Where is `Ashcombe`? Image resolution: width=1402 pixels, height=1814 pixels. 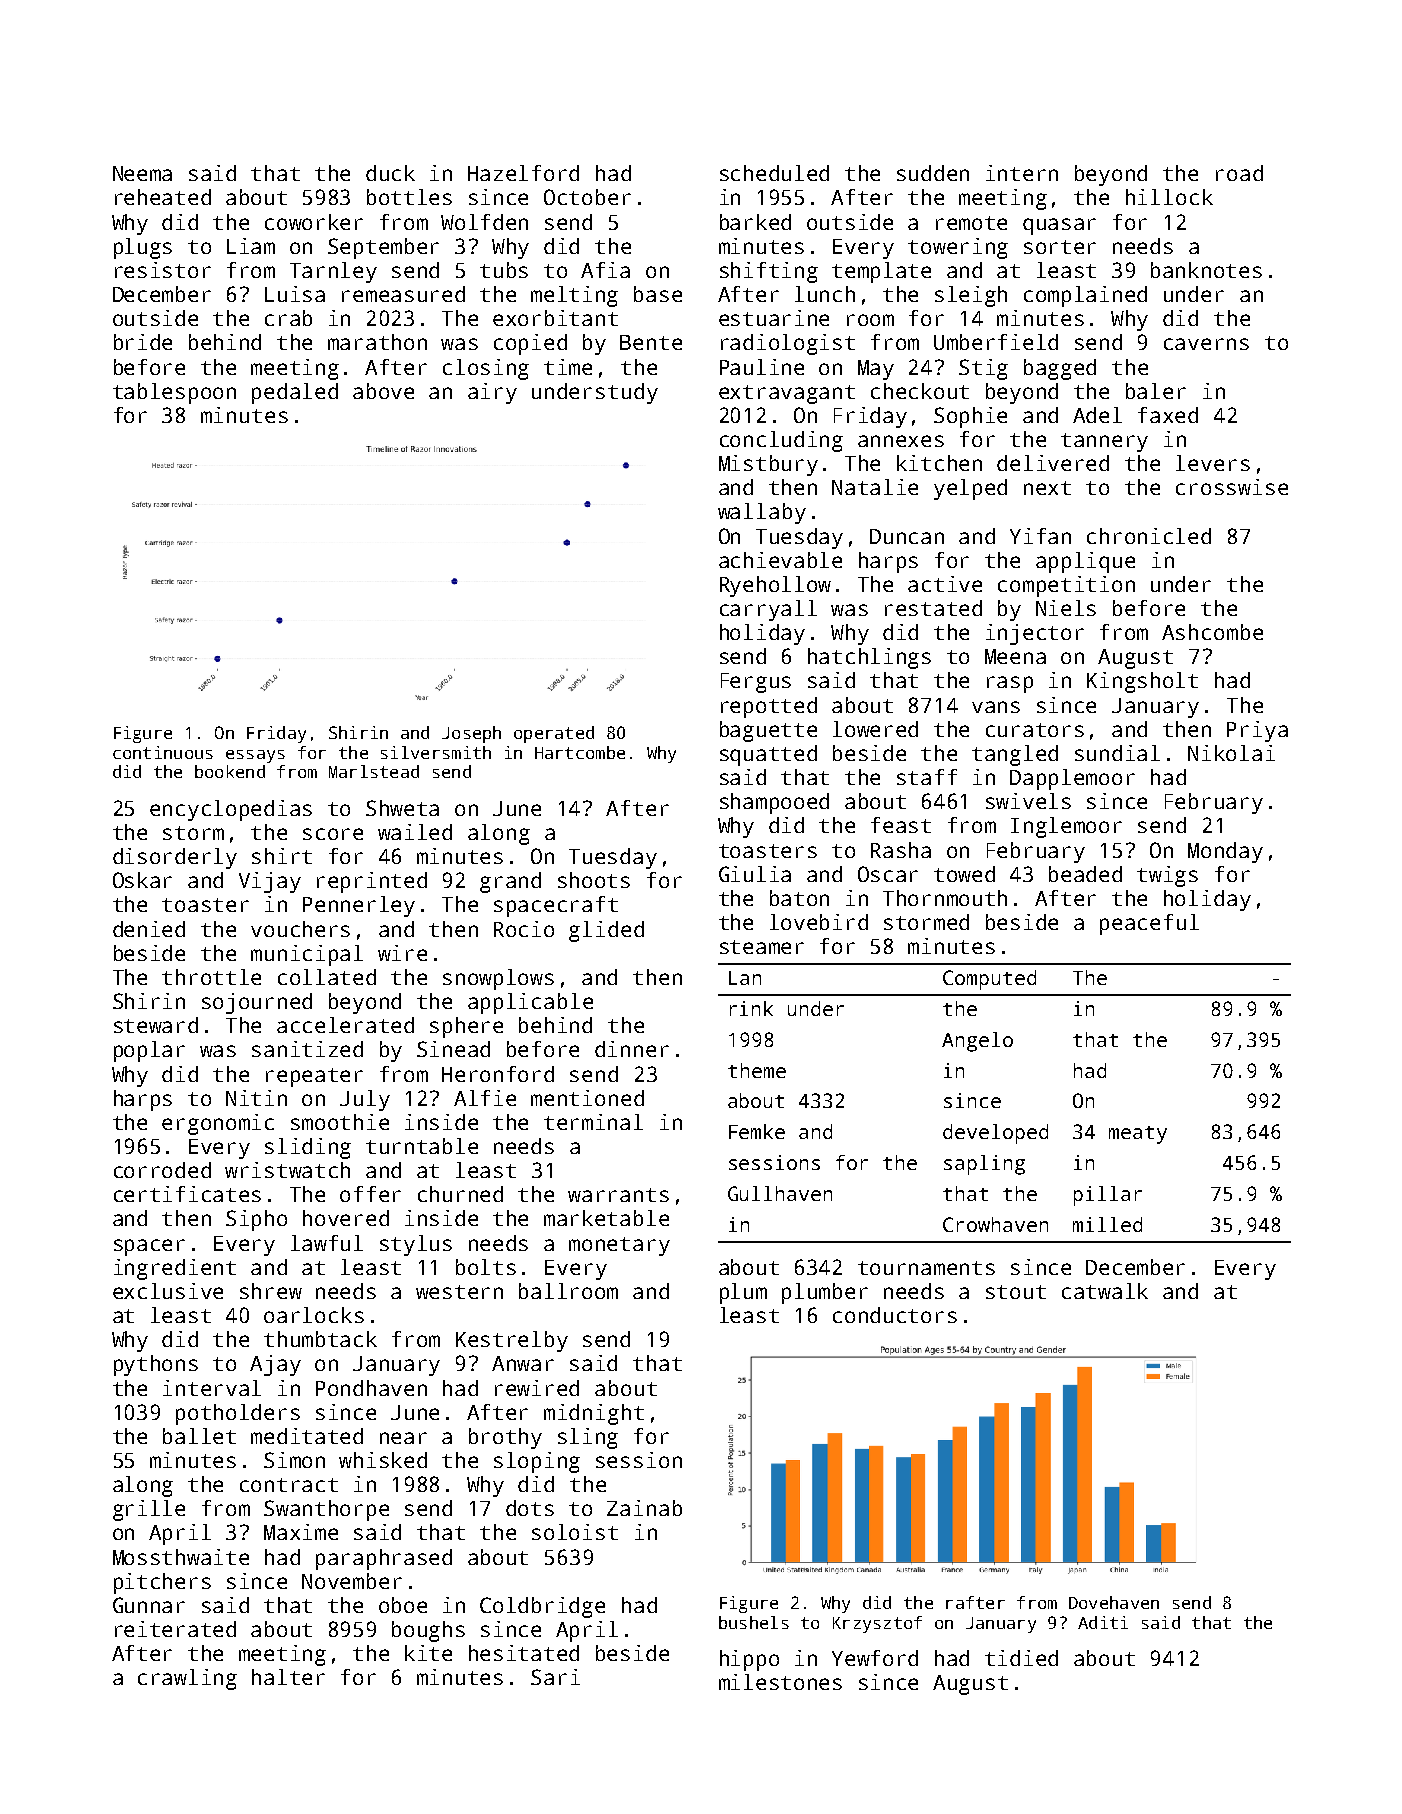 Ashcombe is located at coordinates (1212, 632).
